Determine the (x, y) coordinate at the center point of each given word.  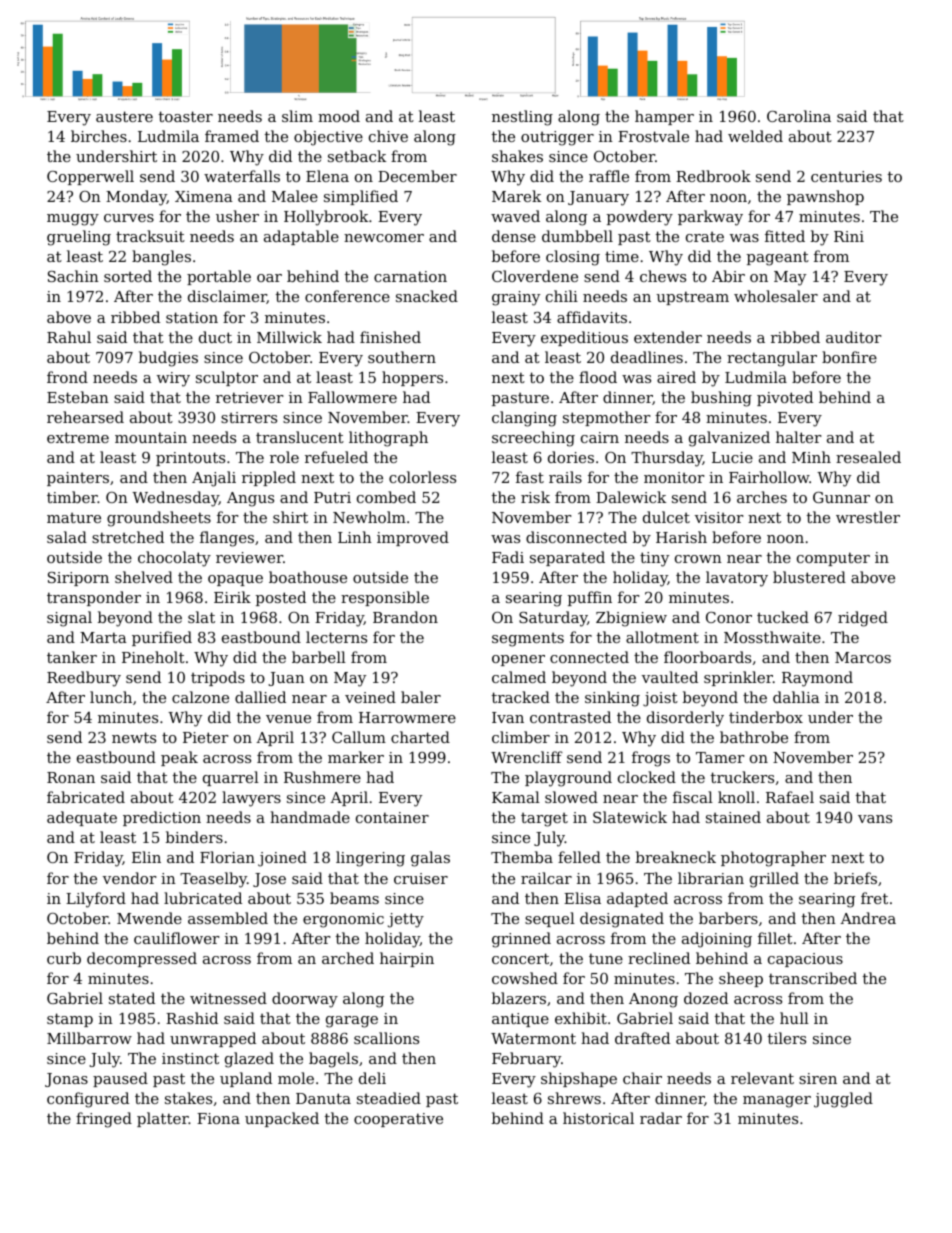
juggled (843, 1100)
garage (352, 1022)
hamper (664, 117)
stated (132, 998)
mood (339, 116)
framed (232, 136)
